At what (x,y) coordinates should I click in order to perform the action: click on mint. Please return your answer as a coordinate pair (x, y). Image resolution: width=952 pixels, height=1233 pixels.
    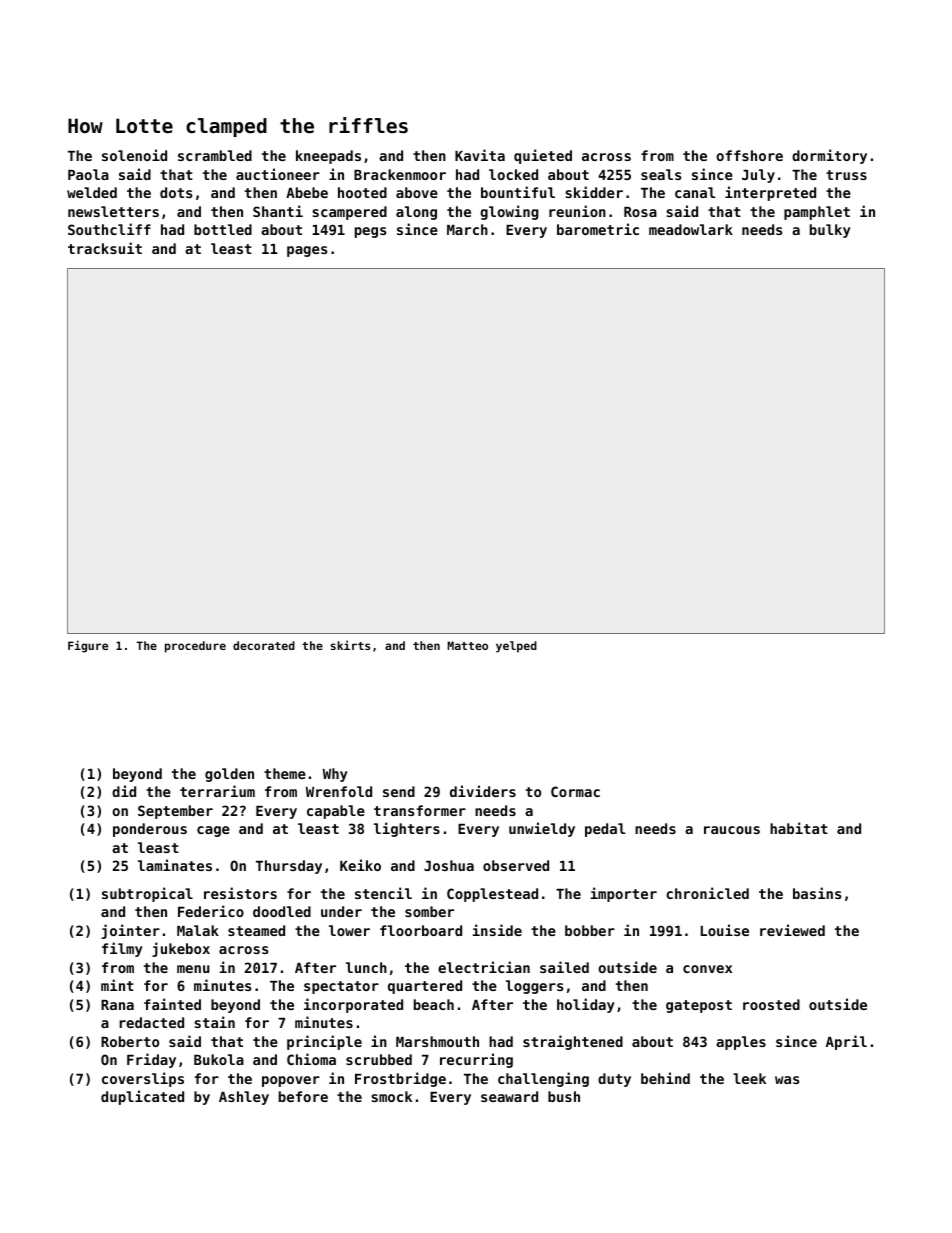
    Looking at the image, I should click on (117, 985).
